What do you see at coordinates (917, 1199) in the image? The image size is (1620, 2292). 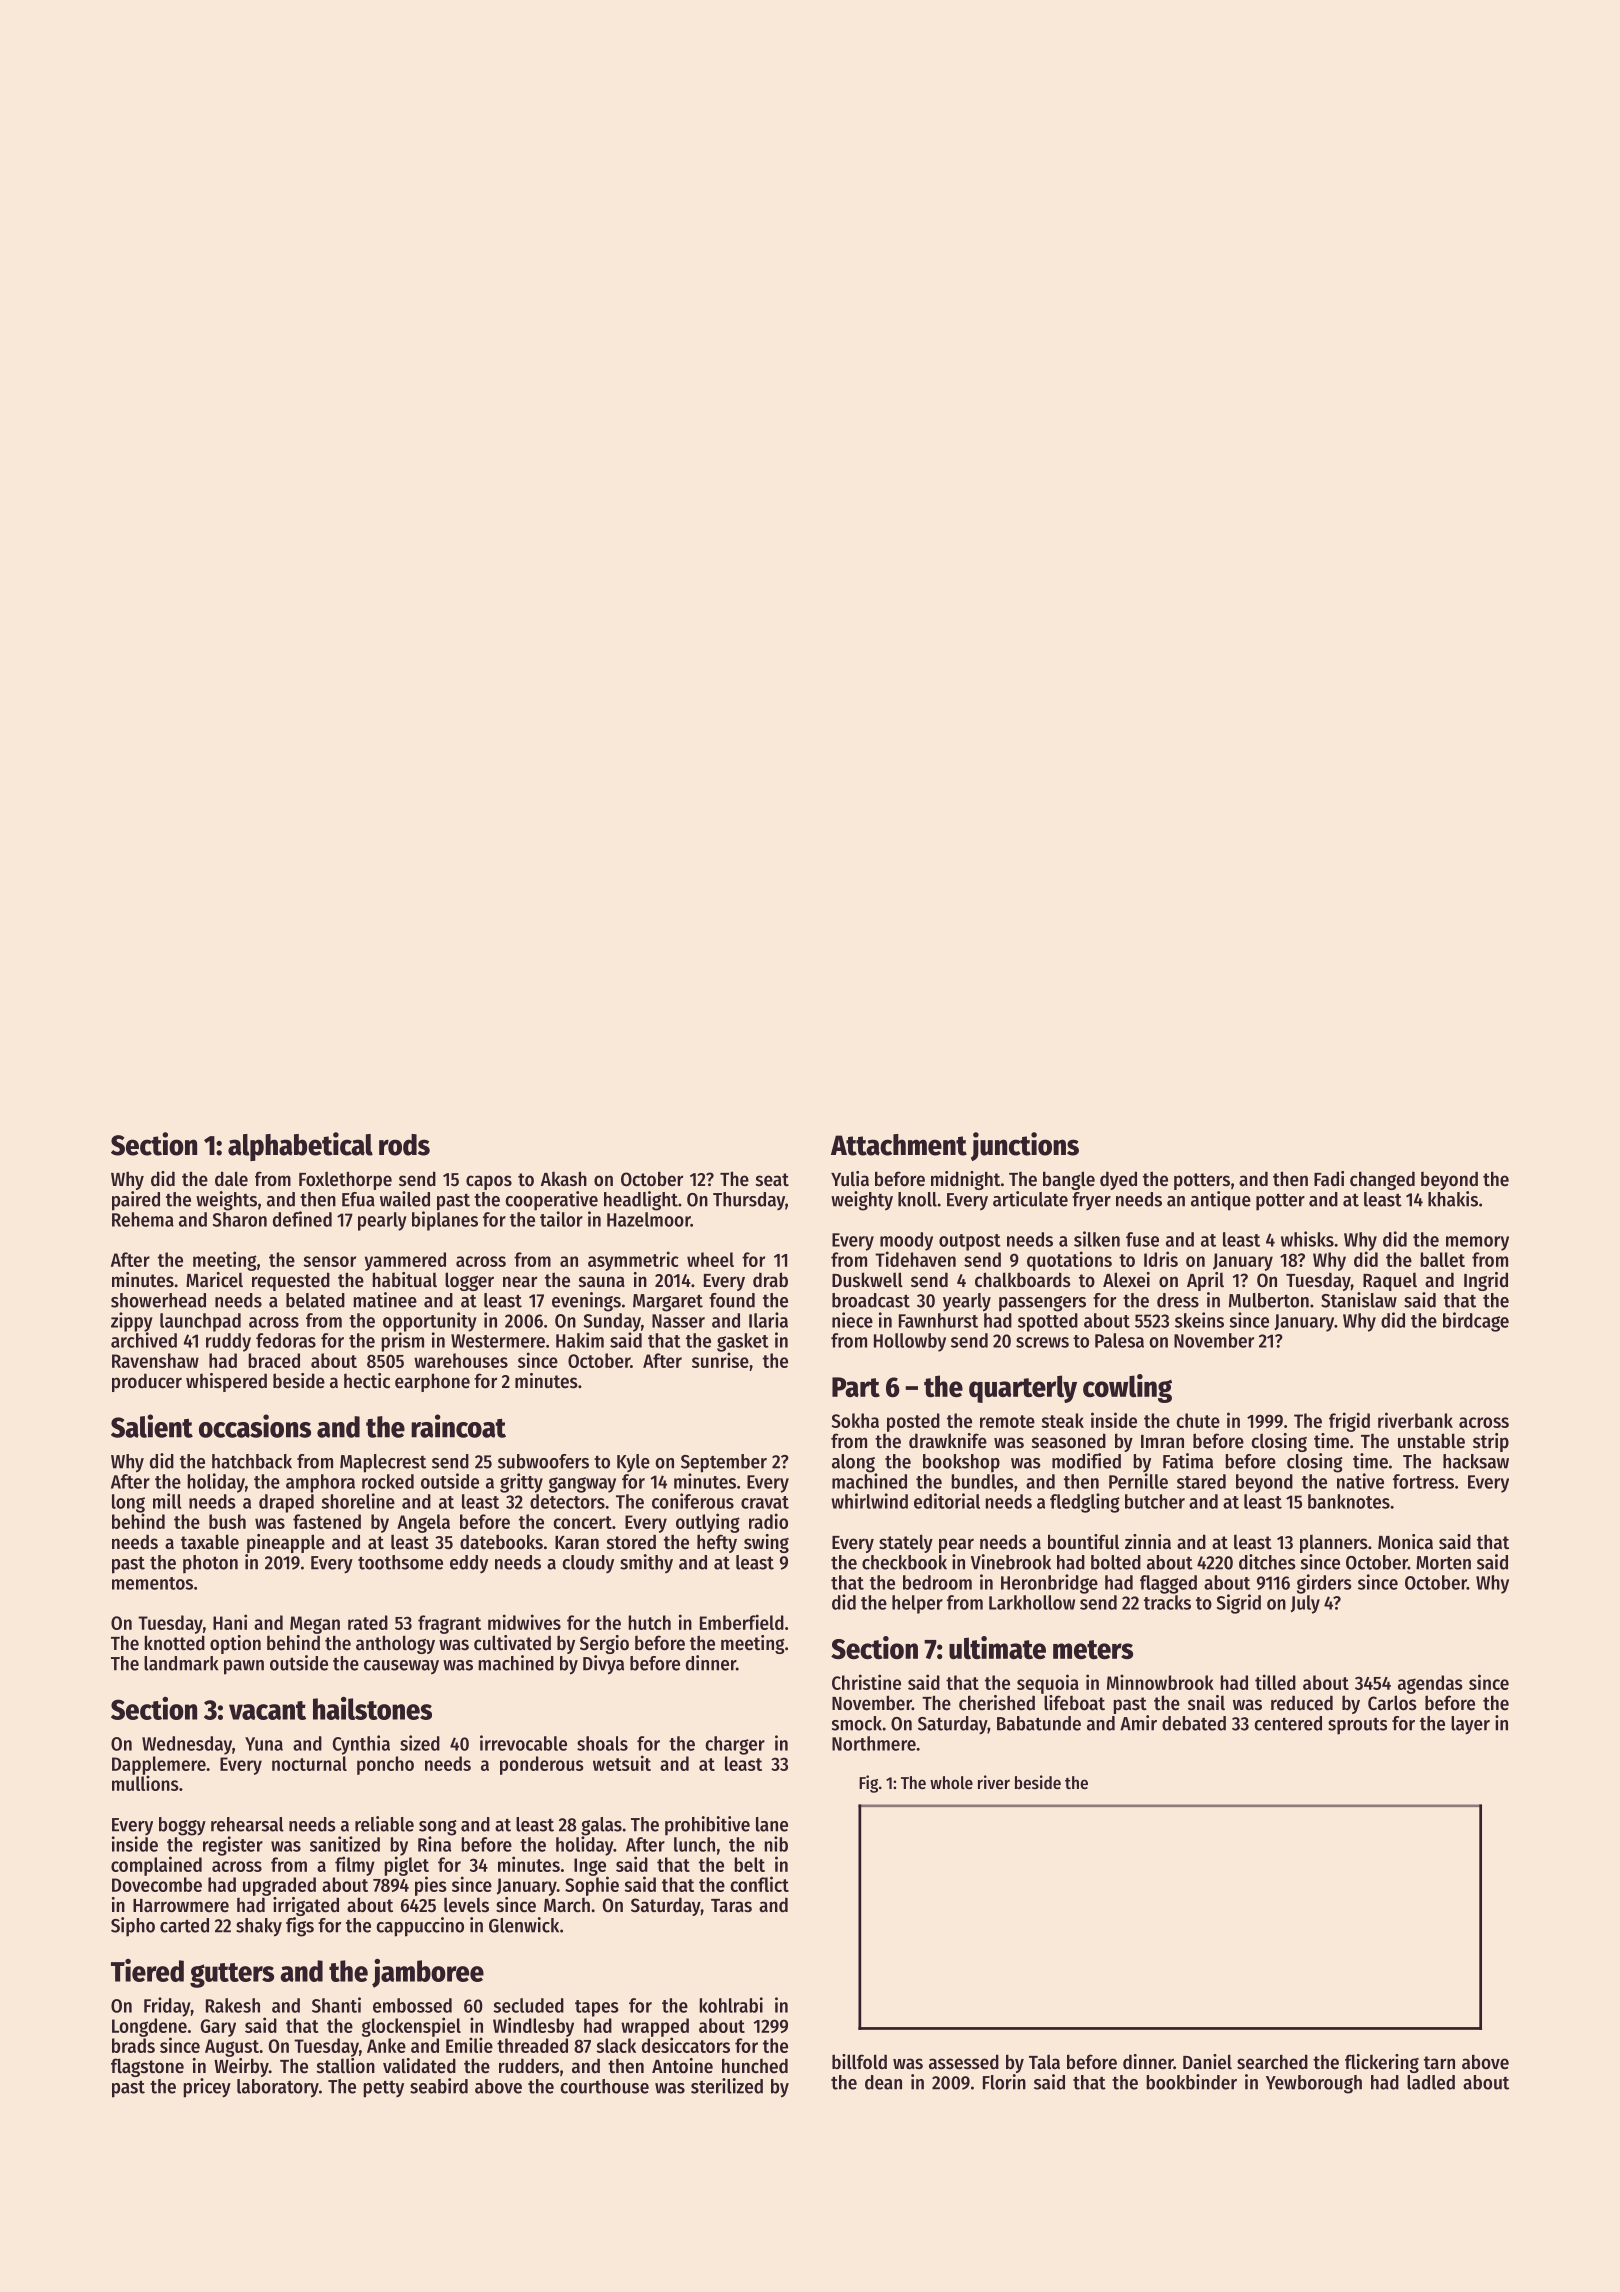 I see `knoll` at bounding box center [917, 1199].
